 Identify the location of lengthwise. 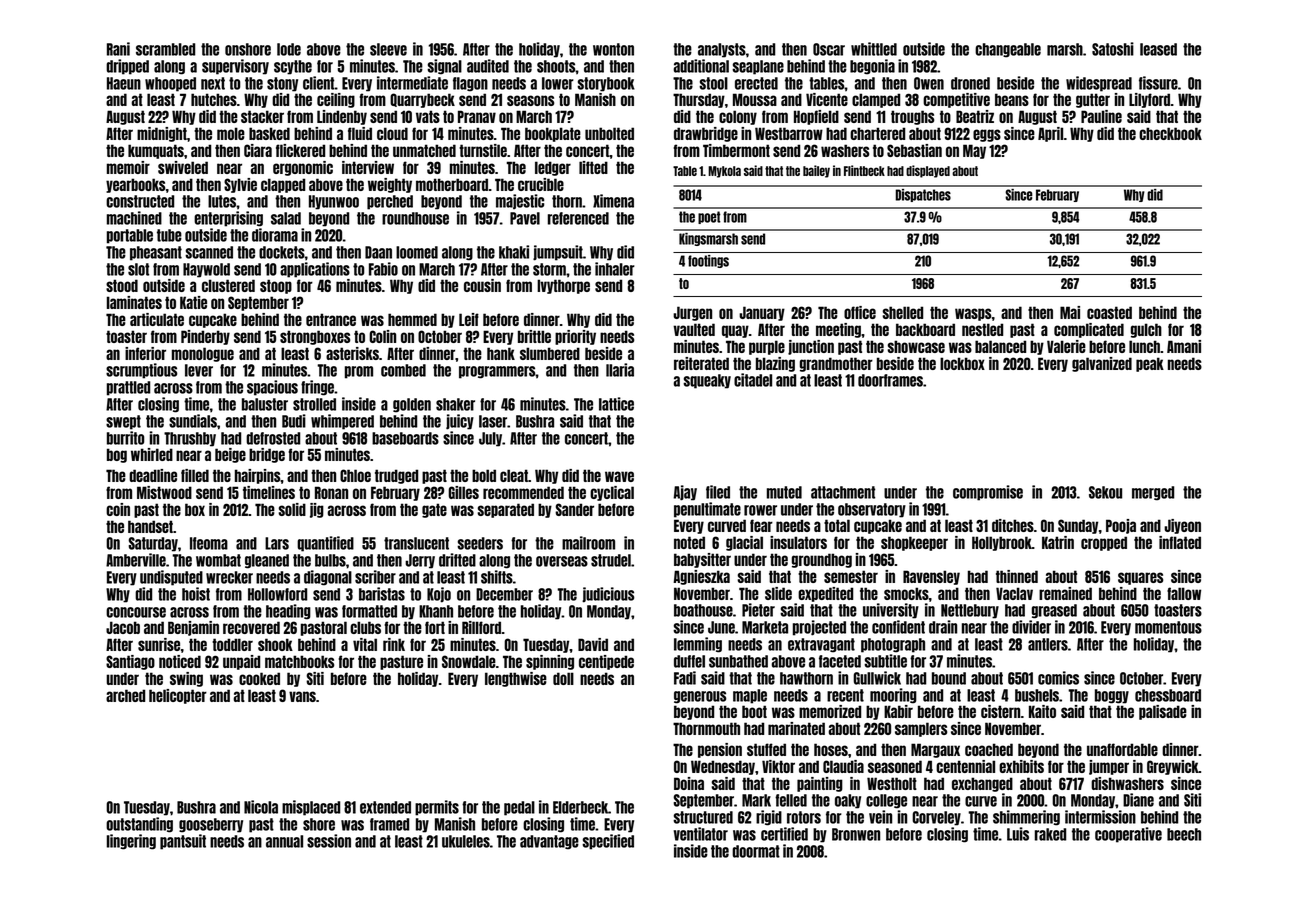
(516, 679).
